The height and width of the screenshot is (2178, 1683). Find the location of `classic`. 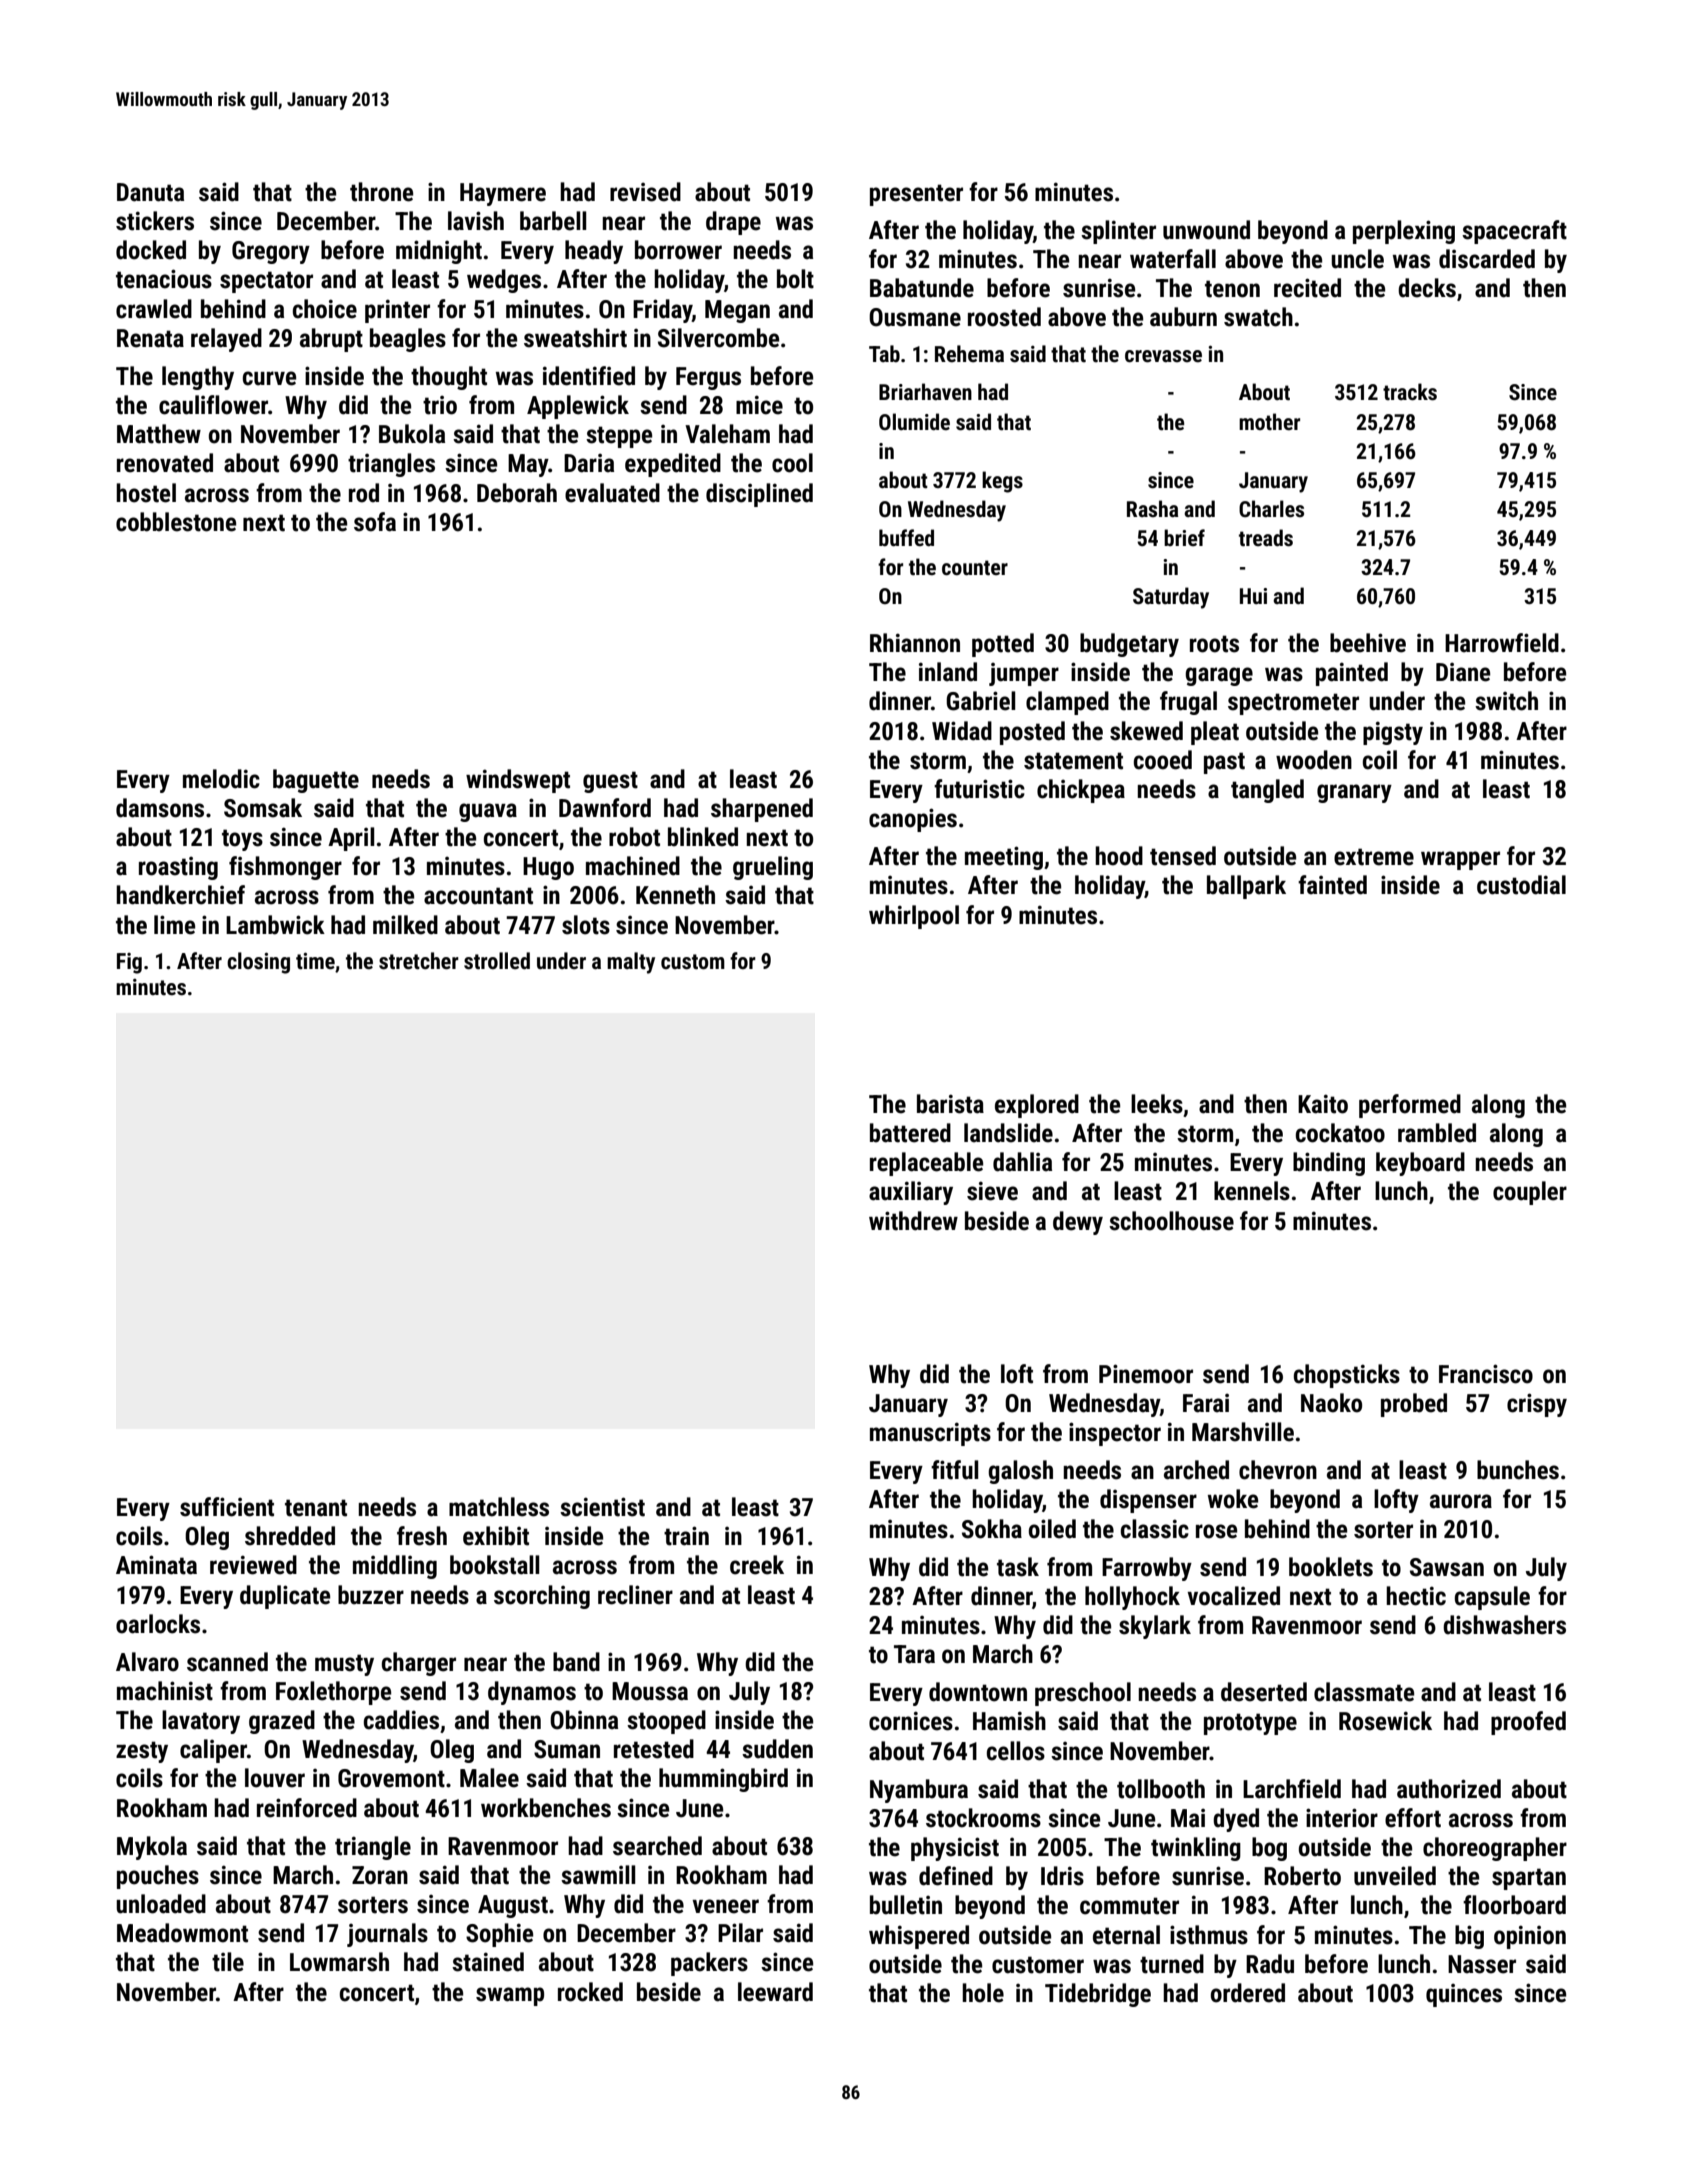

classic is located at coordinates (1155, 1529).
